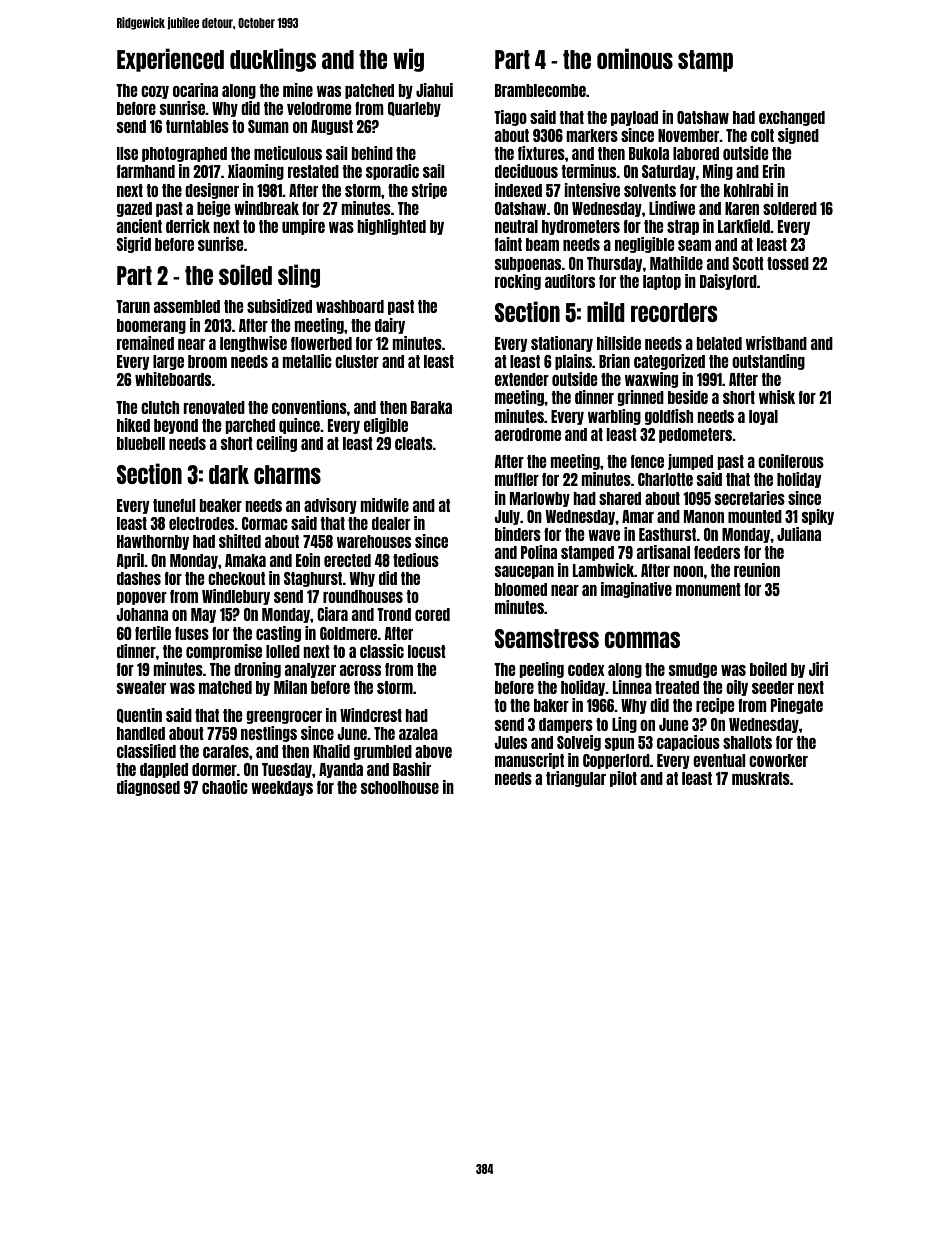 The height and width of the image is (1233, 952). I want to click on secretaries, so click(750, 498).
